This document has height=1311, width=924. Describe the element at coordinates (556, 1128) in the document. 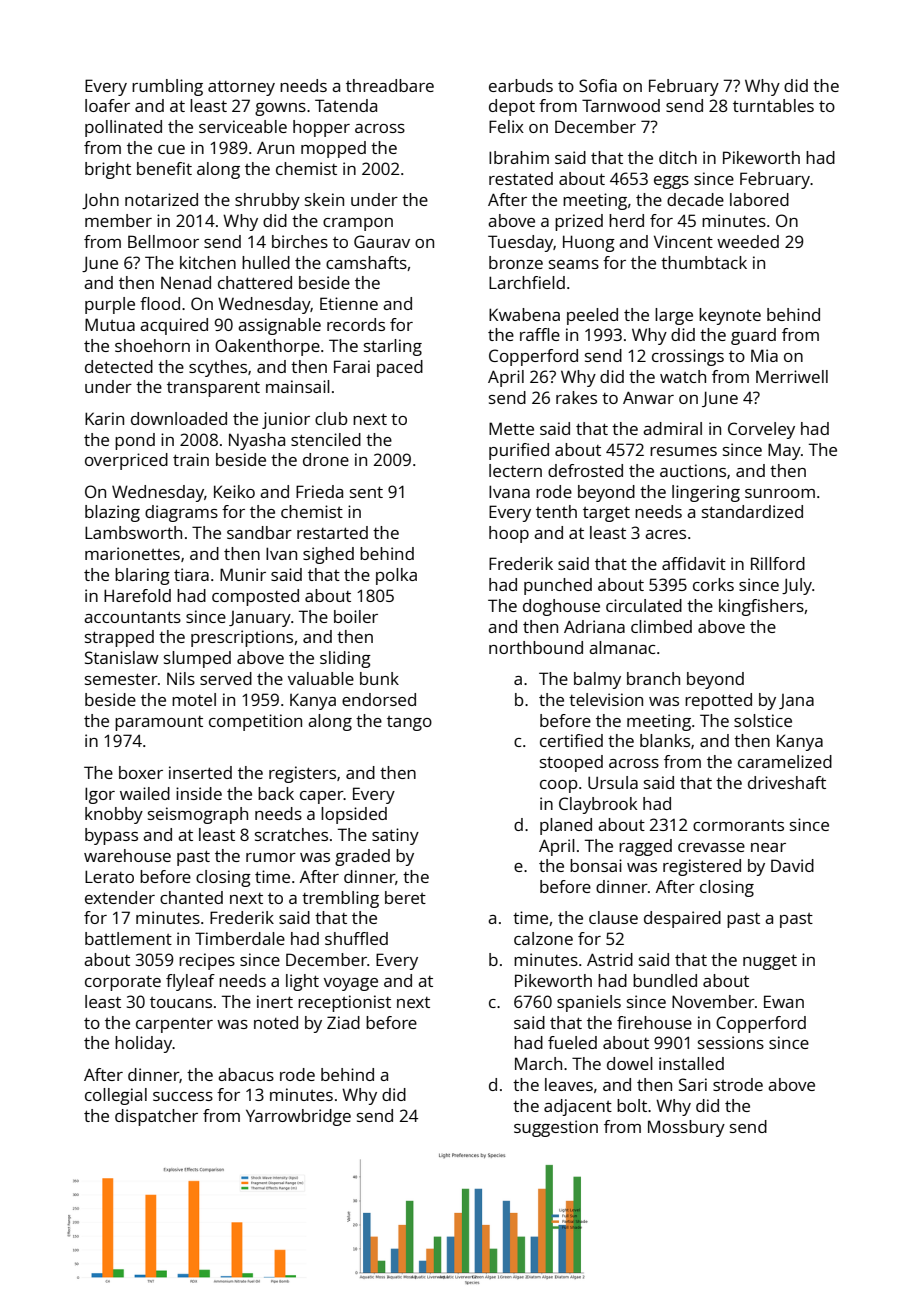

I see `suggestion` at that location.
